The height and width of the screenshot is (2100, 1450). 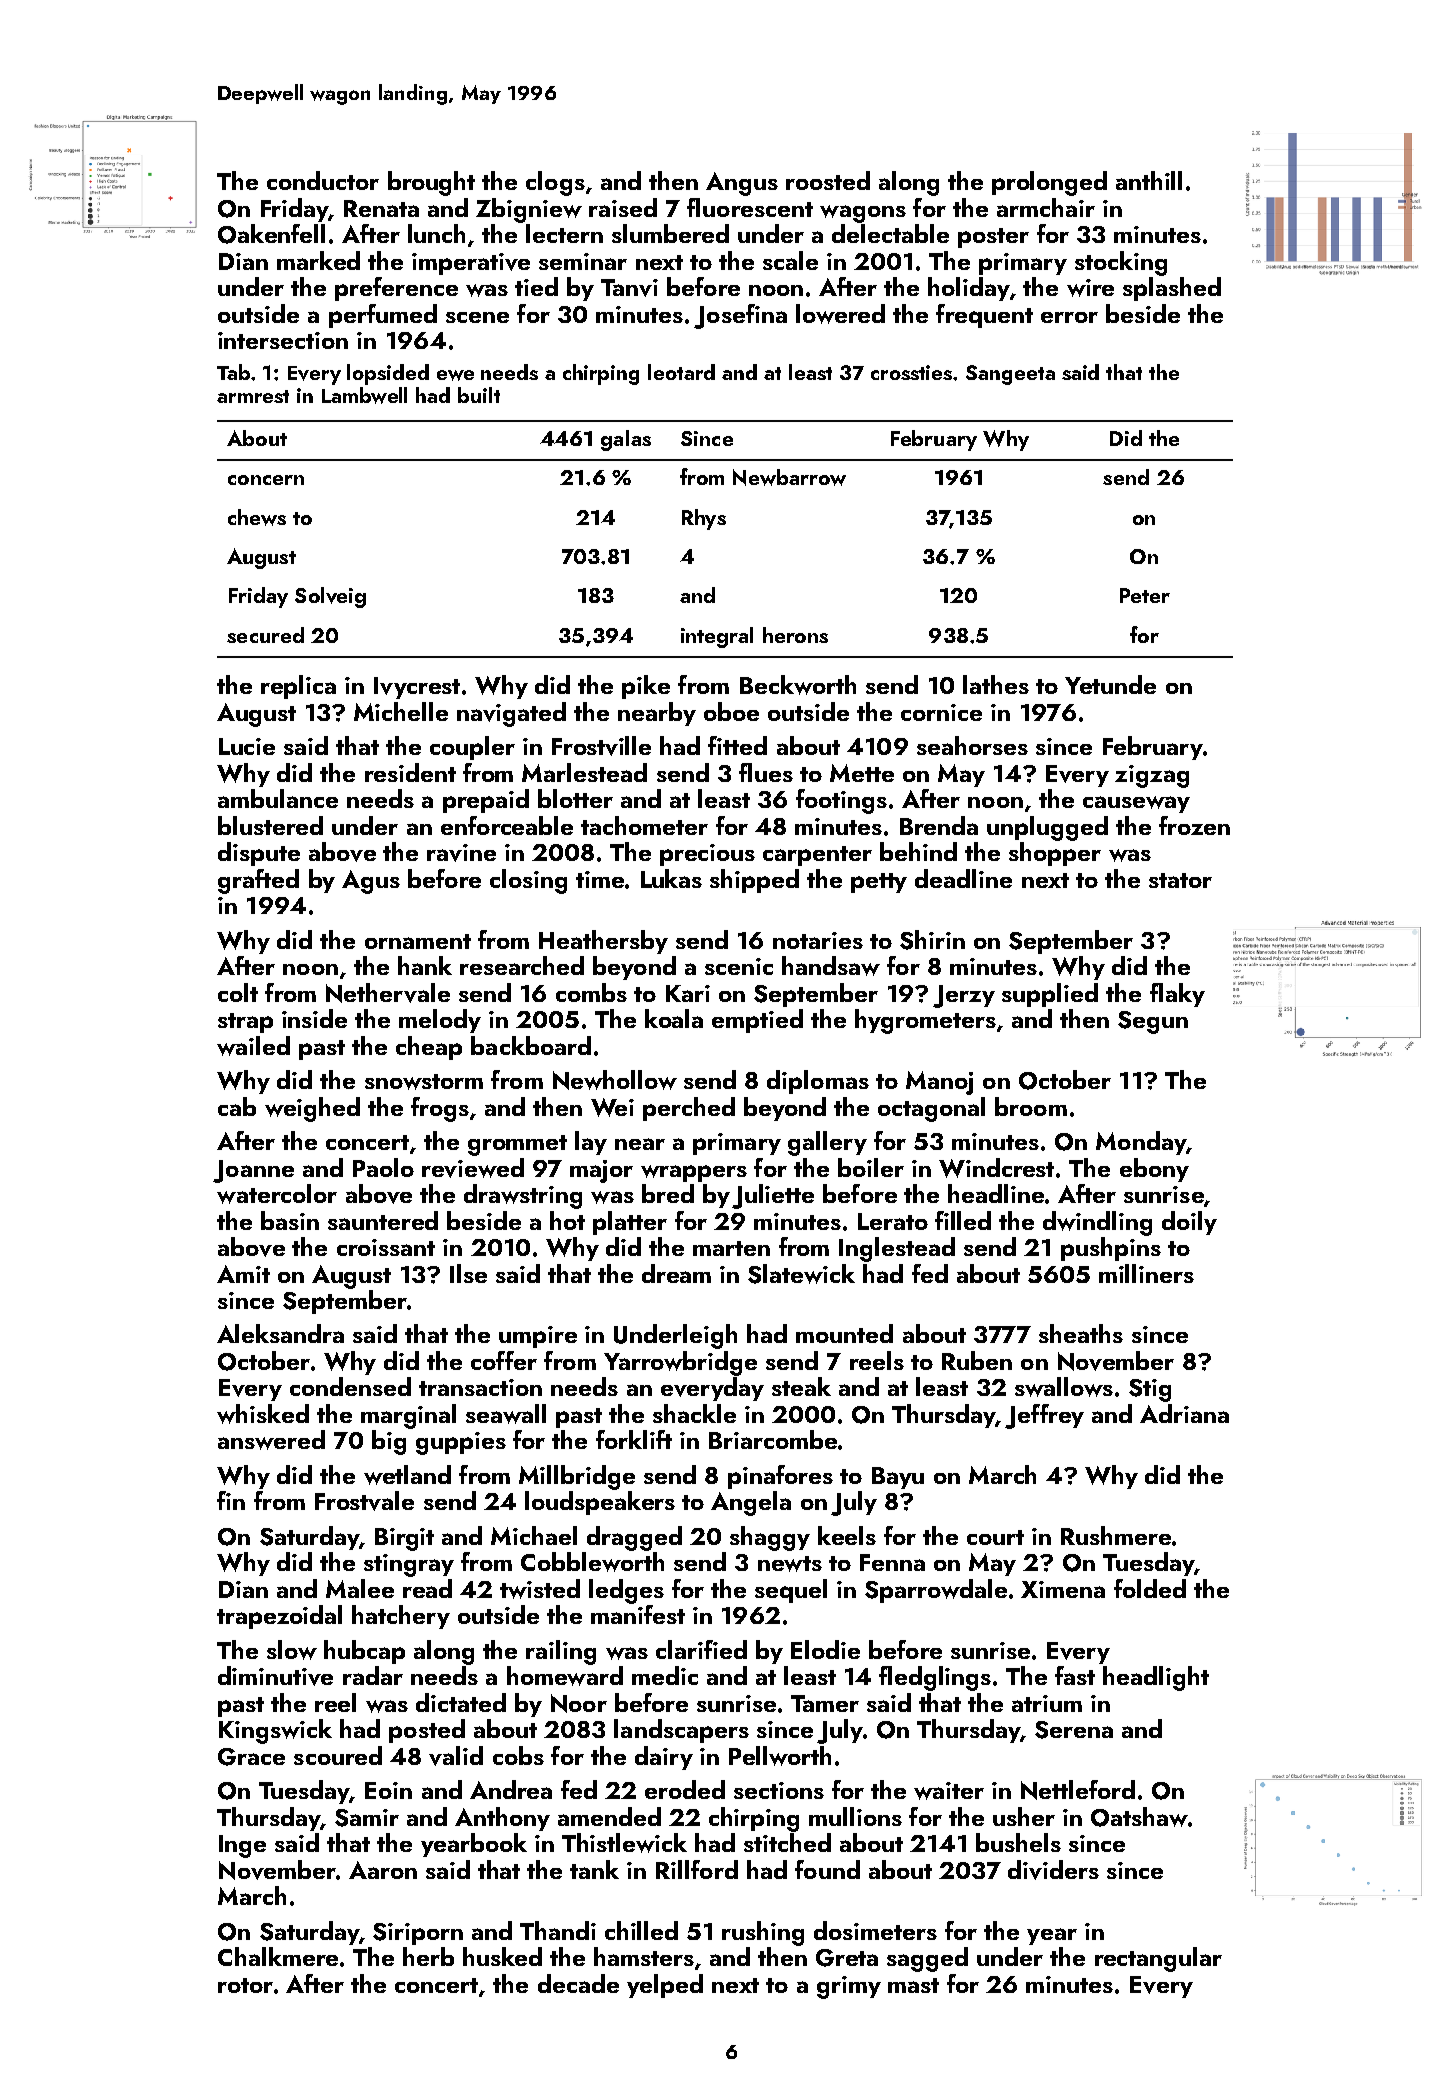 I want to click on Nethervale, so click(x=388, y=993).
